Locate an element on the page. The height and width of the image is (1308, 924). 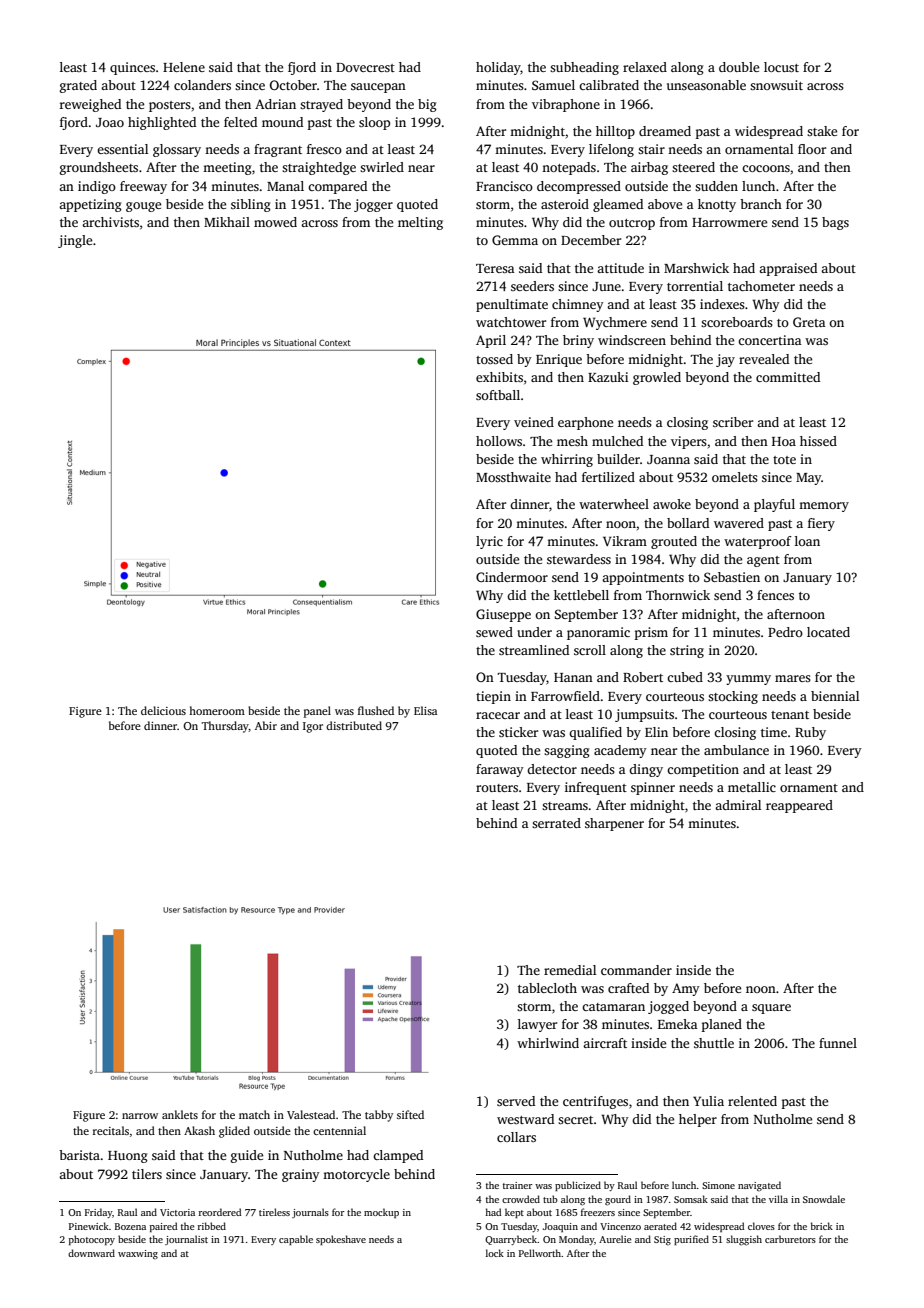
hissed is located at coordinates (818, 441).
